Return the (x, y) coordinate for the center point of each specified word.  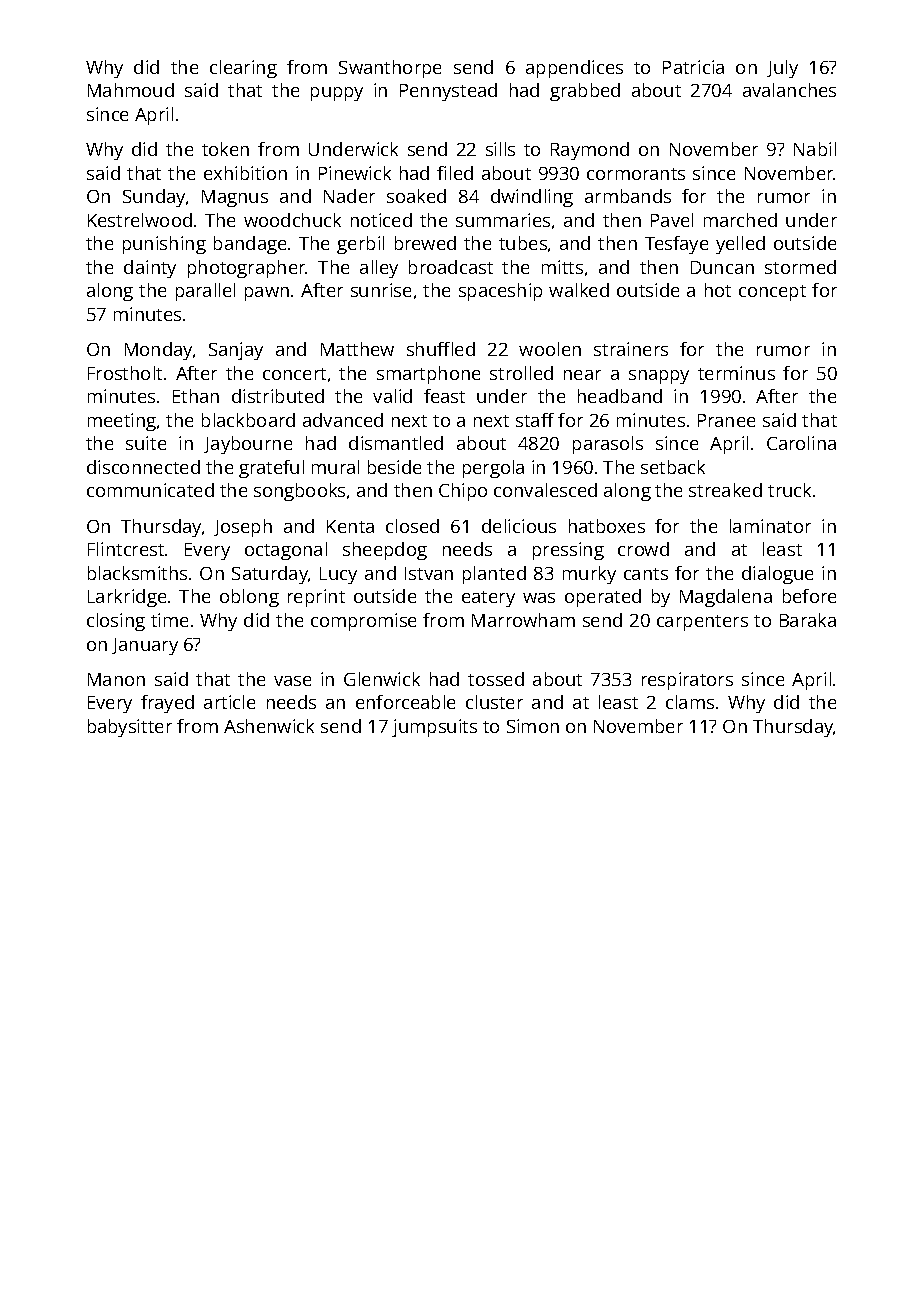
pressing (568, 551)
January (145, 646)
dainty (150, 269)
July (782, 69)
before (809, 596)
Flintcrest (126, 549)
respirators (687, 681)
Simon (533, 726)
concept (772, 293)
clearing (243, 69)
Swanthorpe (390, 69)
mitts (562, 267)
